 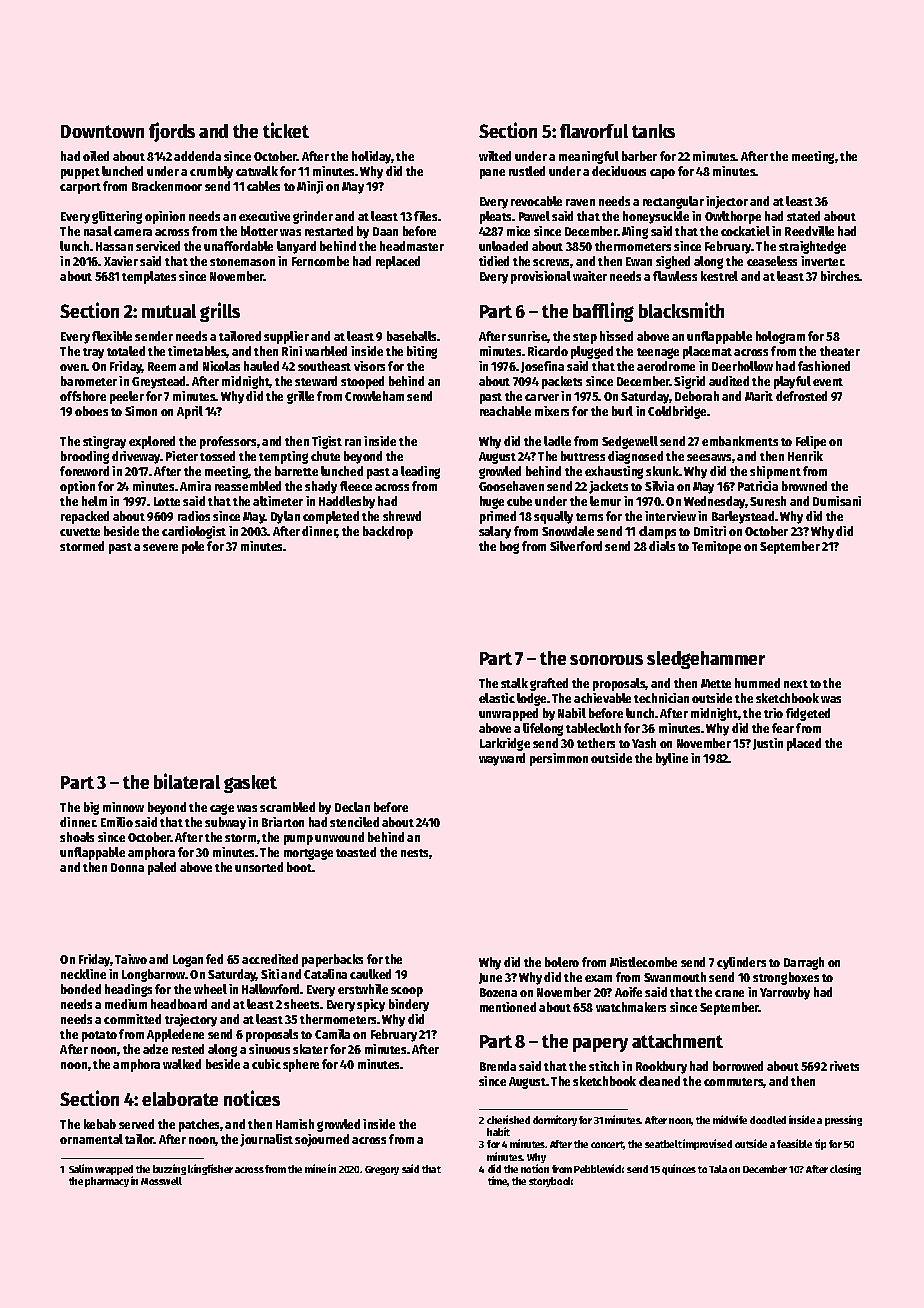 What do you see at coordinates (495, 156) in the screenshot?
I see `wilted` at bounding box center [495, 156].
